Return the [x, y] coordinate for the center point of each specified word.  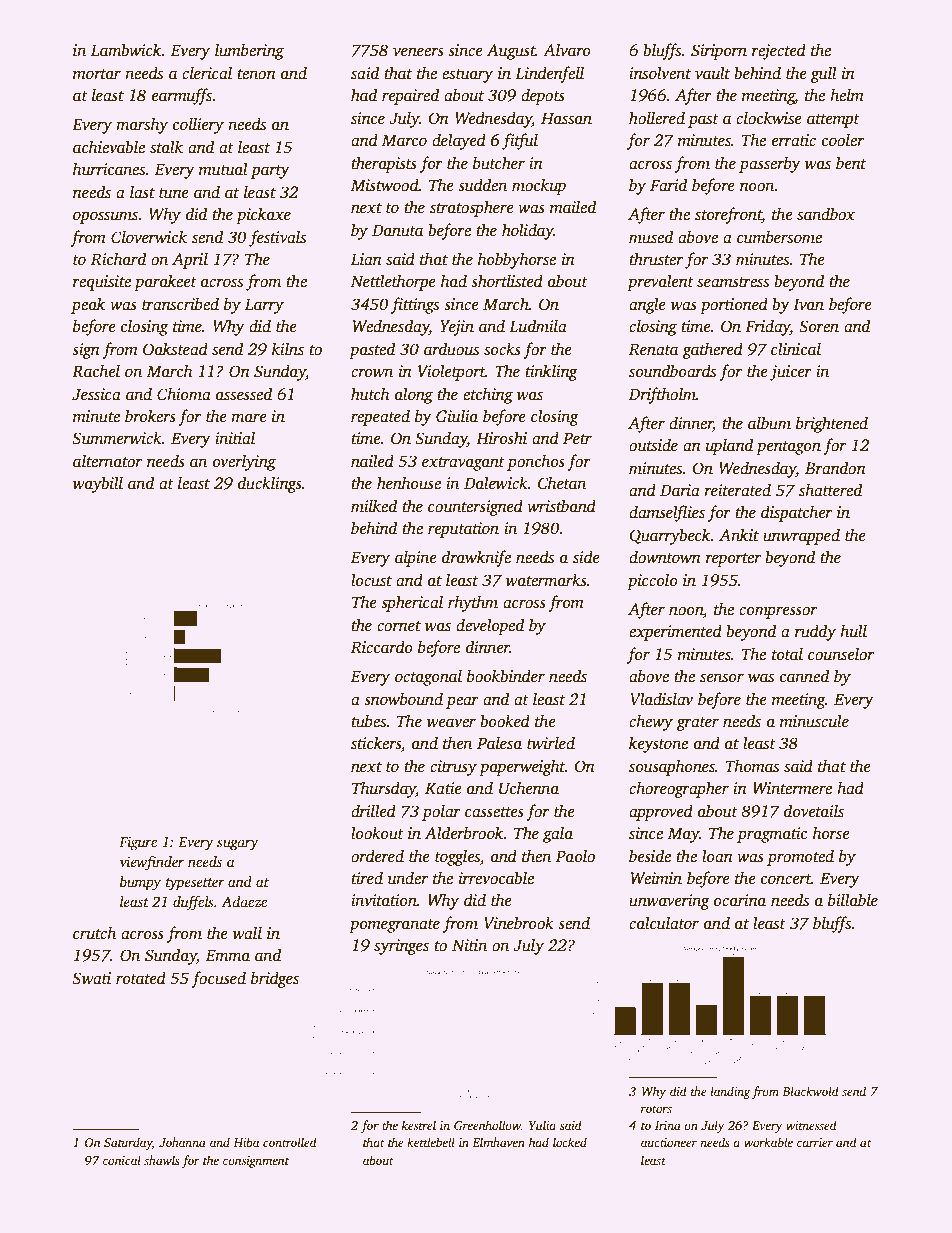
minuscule [814, 721]
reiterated [737, 490]
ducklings [270, 484]
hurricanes [109, 169]
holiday [528, 231]
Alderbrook [464, 833]
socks [502, 349]
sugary [238, 845]
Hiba [246, 1142]
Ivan [808, 304]
